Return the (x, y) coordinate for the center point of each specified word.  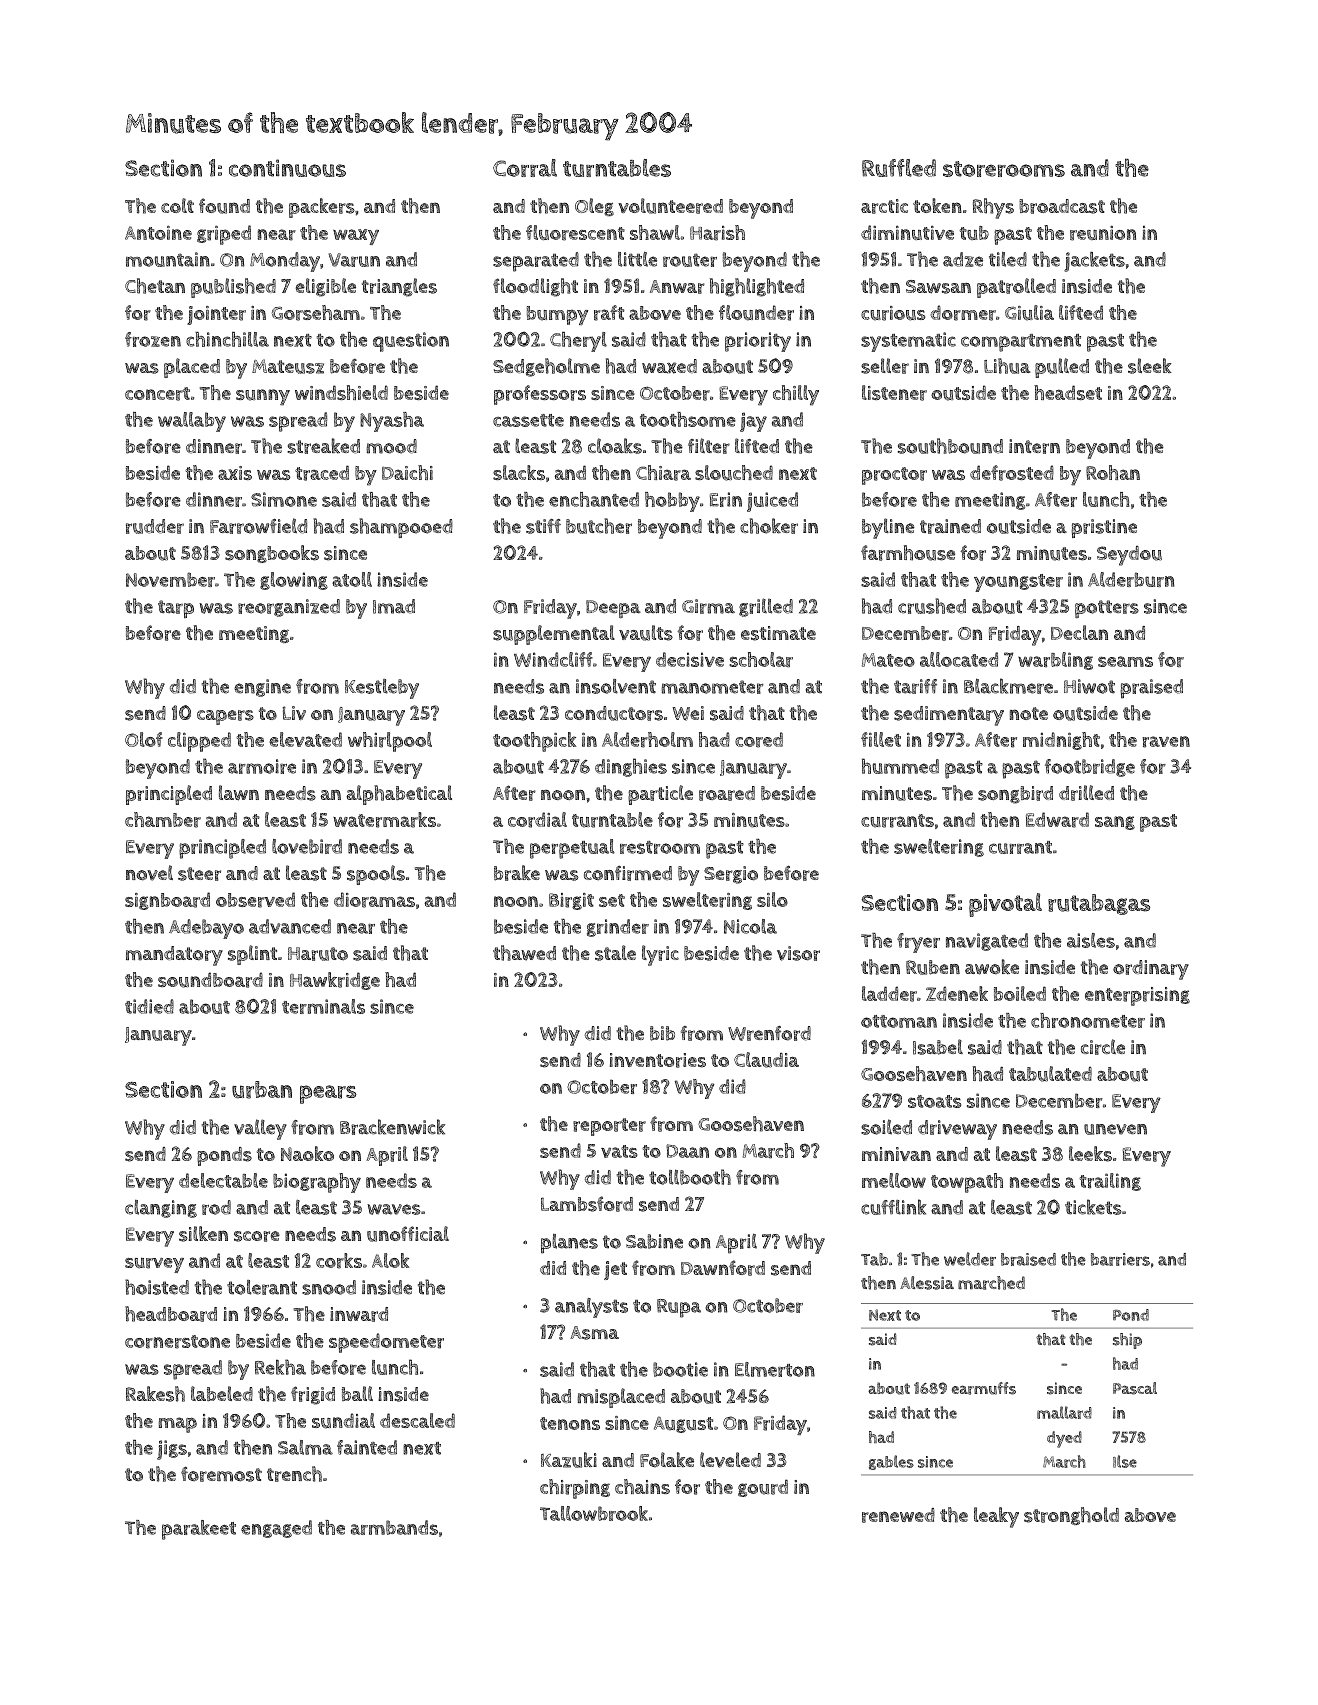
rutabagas (1099, 904)
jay (753, 422)
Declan (1079, 632)
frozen (153, 339)
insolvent (616, 686)
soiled (886, 1127)
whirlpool (390, 742)
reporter (609, 1127)
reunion (1103, 233)
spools (376, 875)
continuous (287, 168)
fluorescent (575, 233)
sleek (1150, 366)
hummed (900, 766)
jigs (172, 1450)
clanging (161, 1209)
